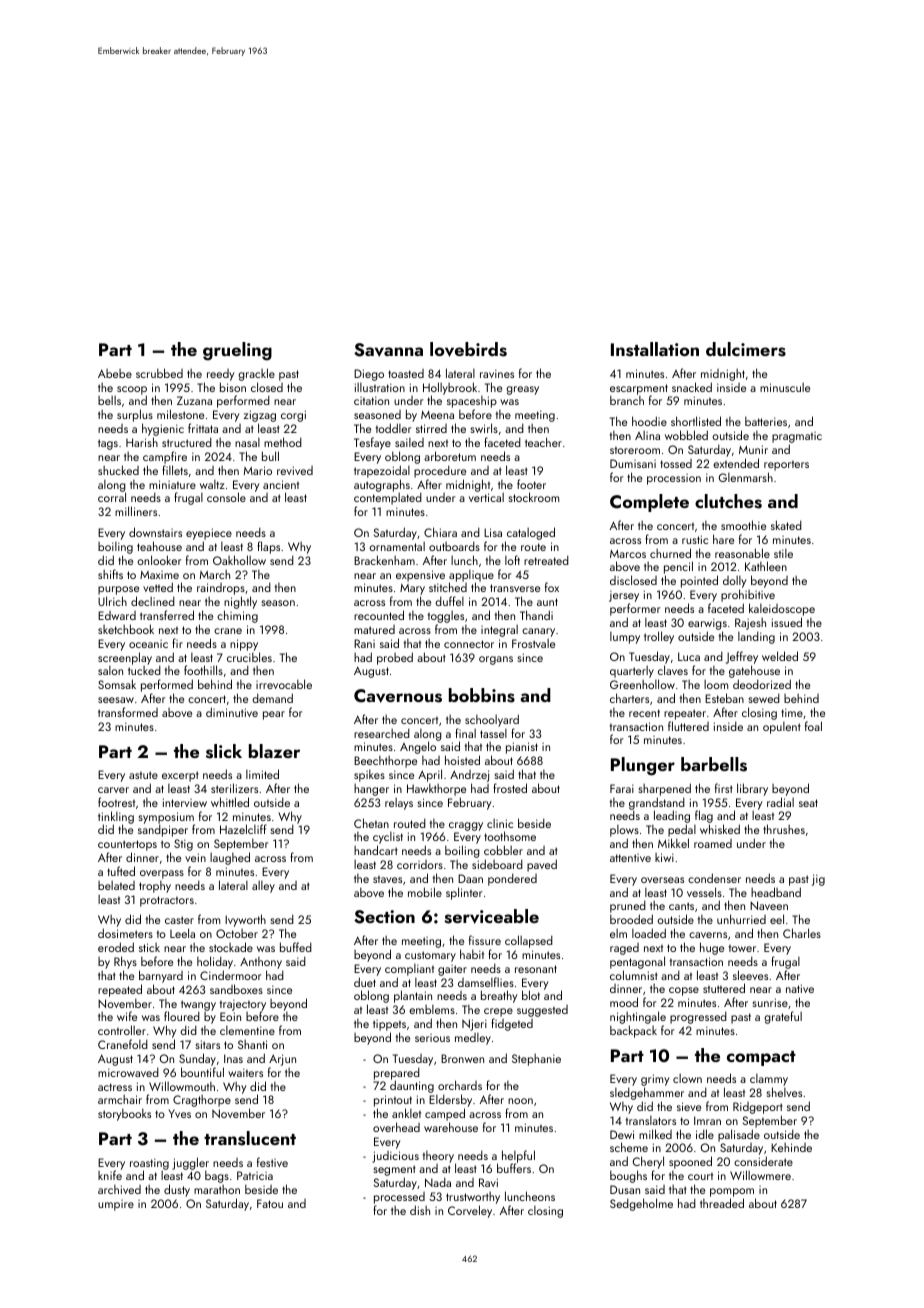  What do you see at coordinates (522, 748) in the screenshot?
I see `pianist` at bounding box center [522, 748].
